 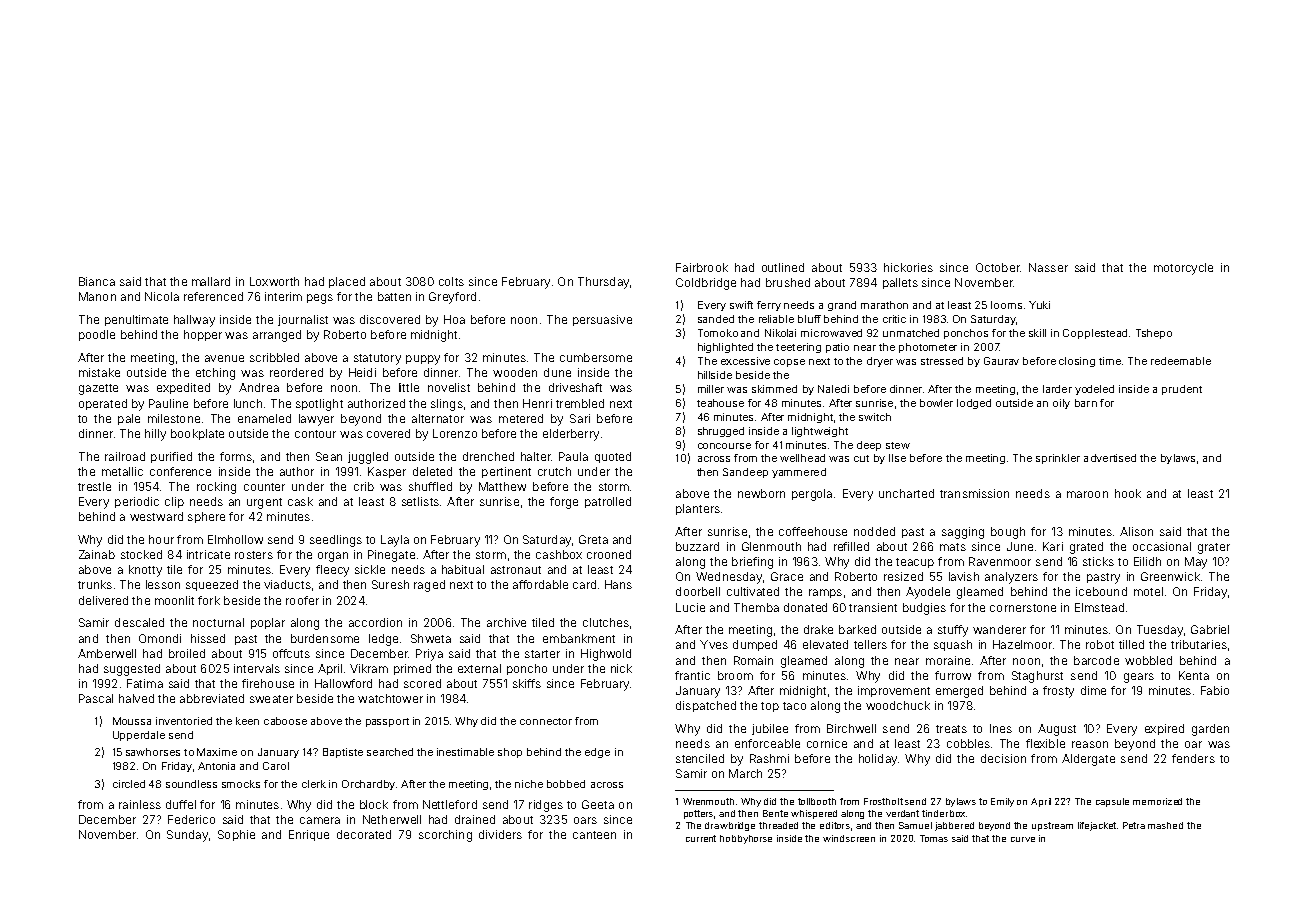 I want to click on expedited, so click(x=183, y=388).
